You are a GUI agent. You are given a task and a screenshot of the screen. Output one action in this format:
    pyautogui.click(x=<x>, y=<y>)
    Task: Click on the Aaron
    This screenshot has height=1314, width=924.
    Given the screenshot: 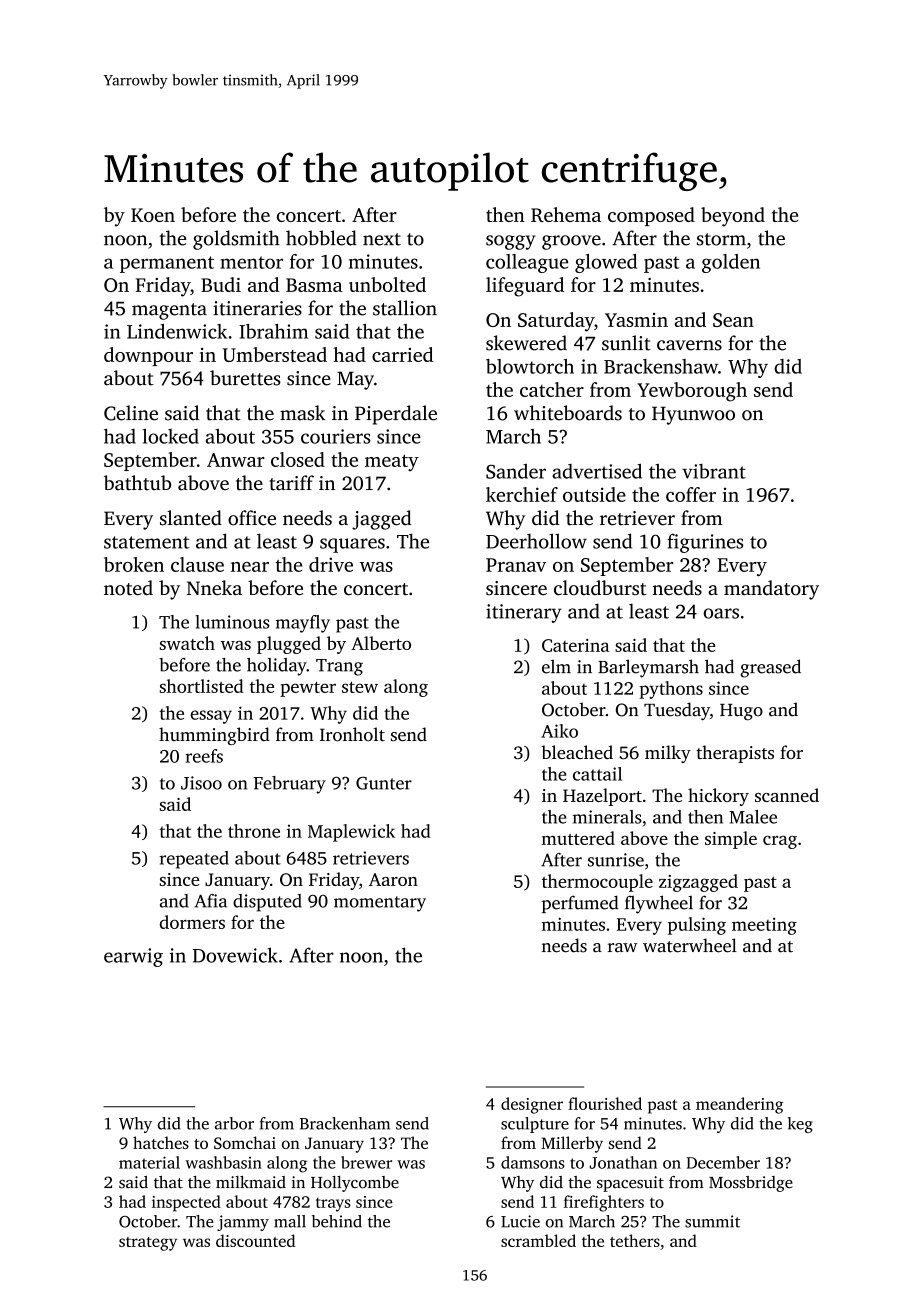 What is the action you would take?
    pyautogui.click(x=393, y=879)
